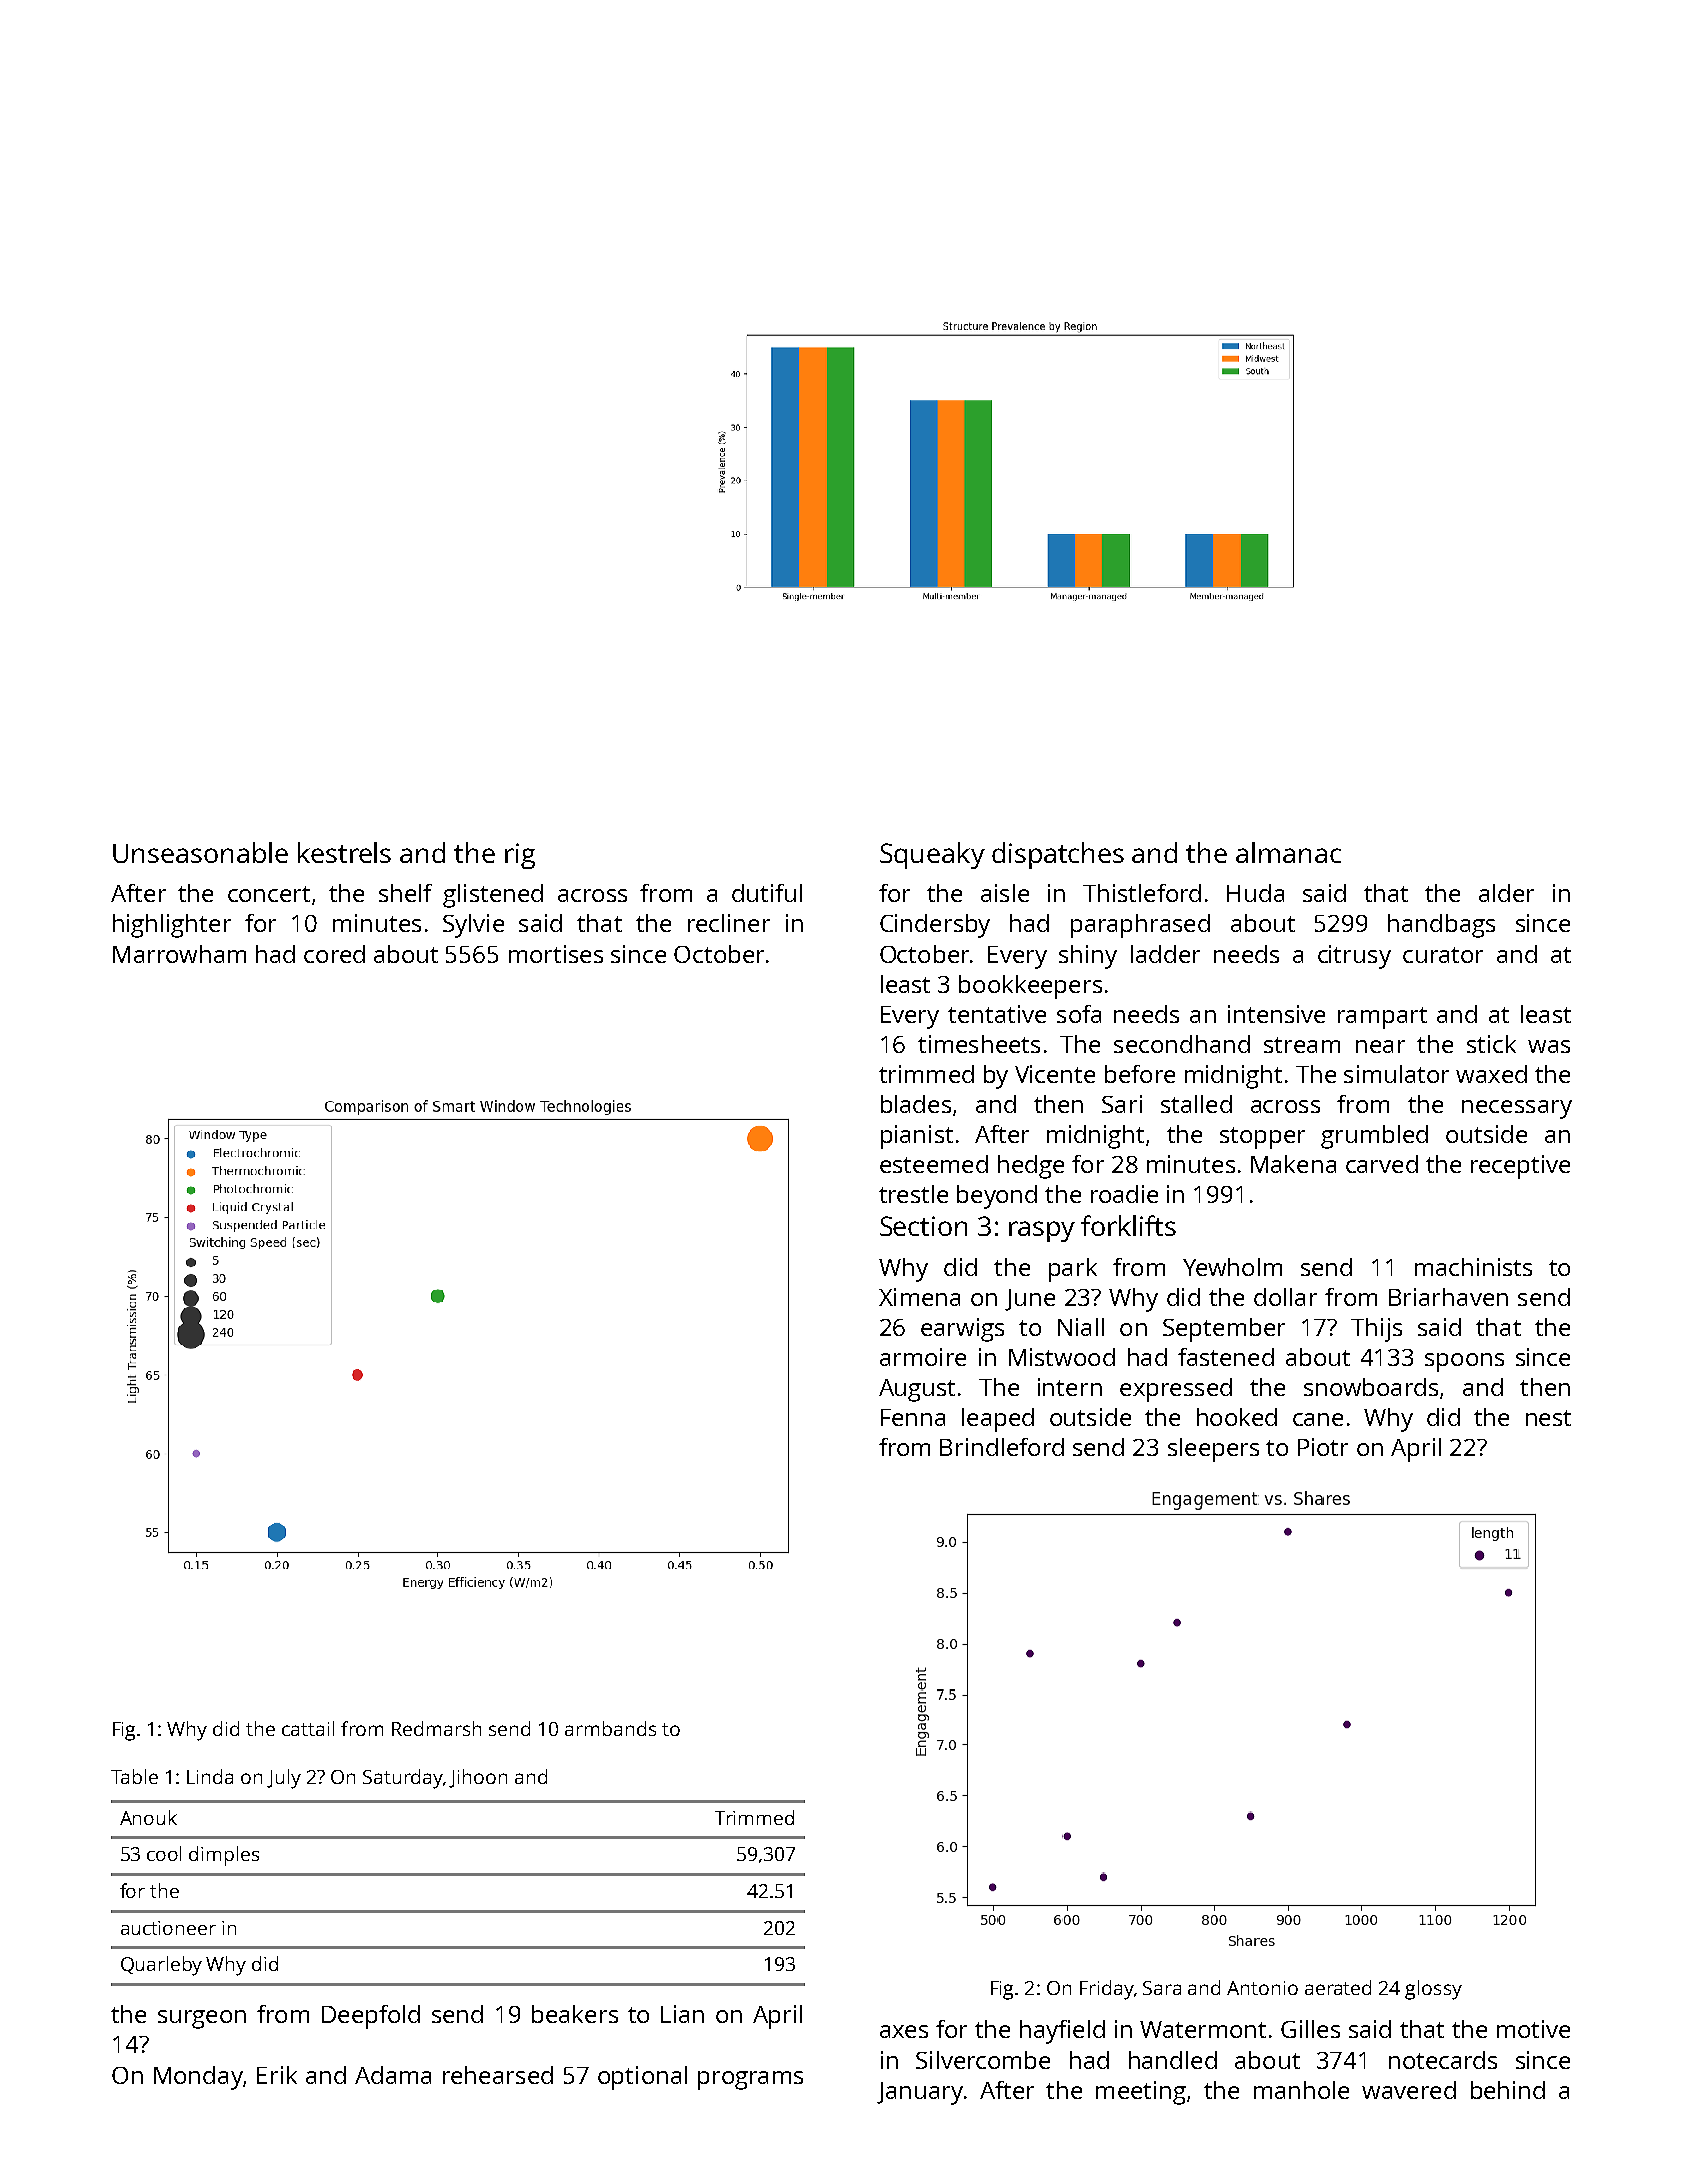 This screenshot has height=2178, width=1683. Describe the element at coordinates (1213, 1450) in the screenshot. I see `sleepers` at that location.
